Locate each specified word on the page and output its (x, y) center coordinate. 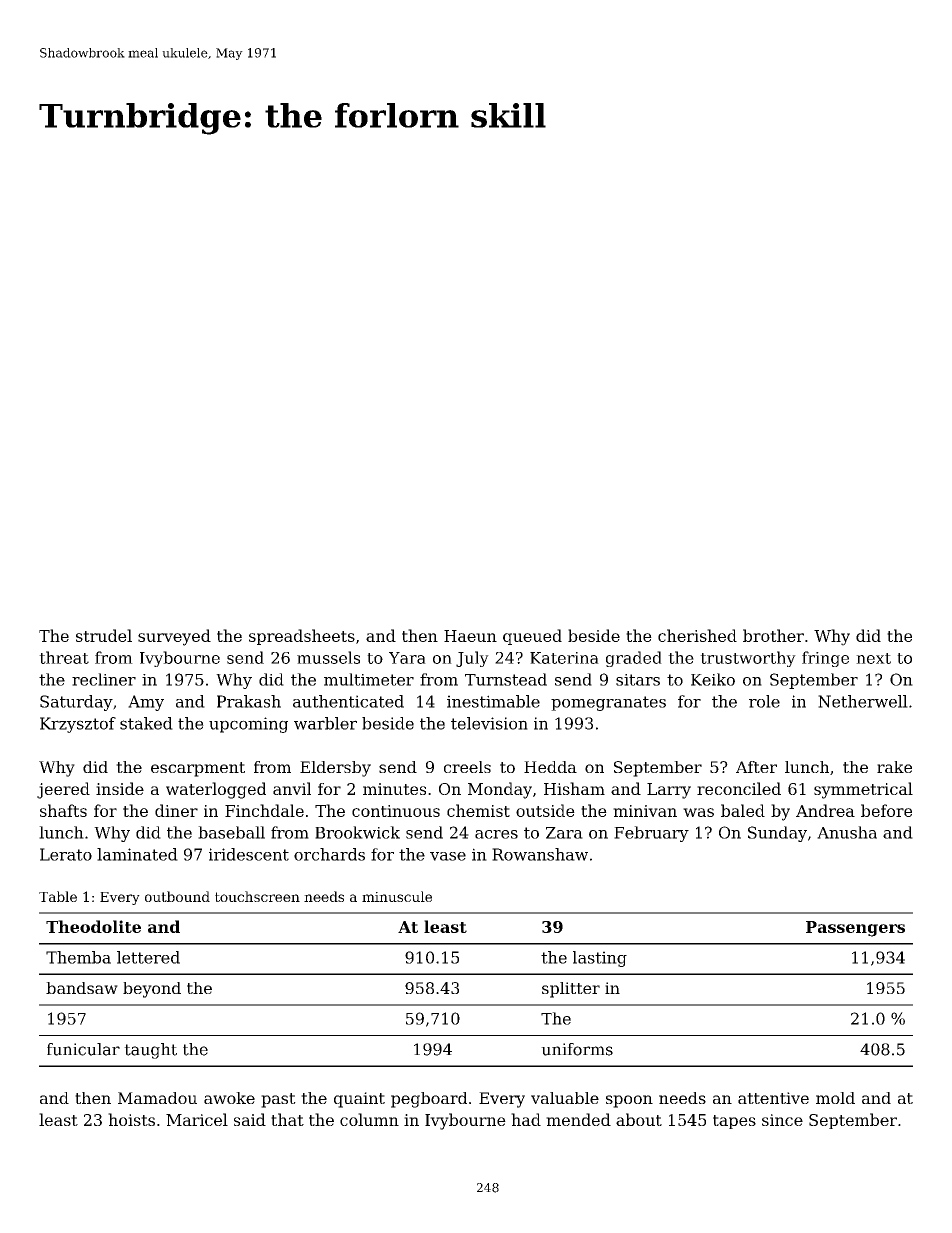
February (651, 834)
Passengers (855, 929)
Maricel (197, 1119)
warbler (325, 723)
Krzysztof (78, 725)
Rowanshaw (540, 854)
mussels (328, 657)
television (489, 723)
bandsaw (82, 988)
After (756, 767)
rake (894, 767)
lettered (148, 957)
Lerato (66, 854)
